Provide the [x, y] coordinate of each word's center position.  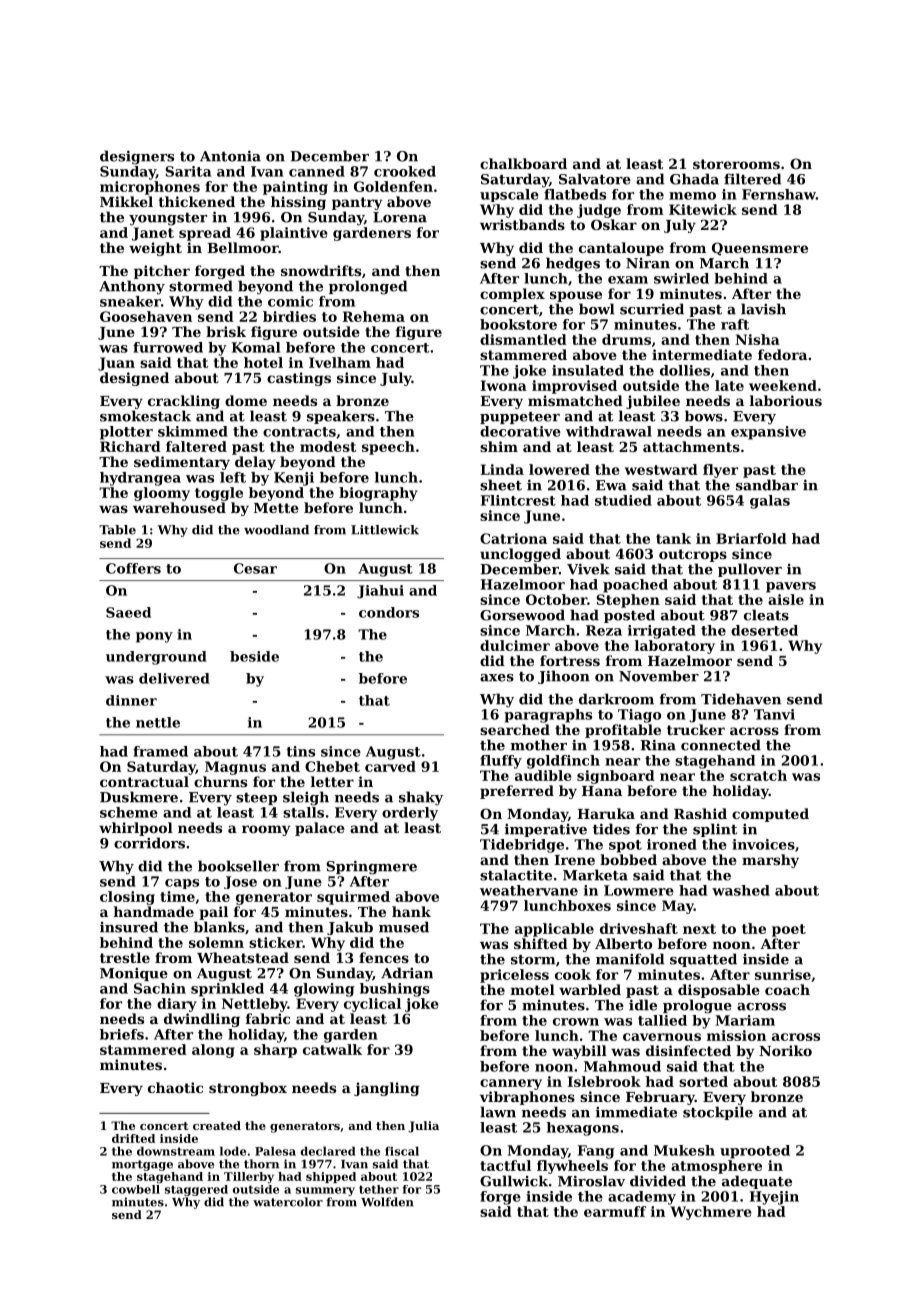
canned [317, 171]
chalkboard [523, 163]
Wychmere [711, 1213]
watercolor [288, 1202]
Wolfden [387, 1202]
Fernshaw [779, 194]
